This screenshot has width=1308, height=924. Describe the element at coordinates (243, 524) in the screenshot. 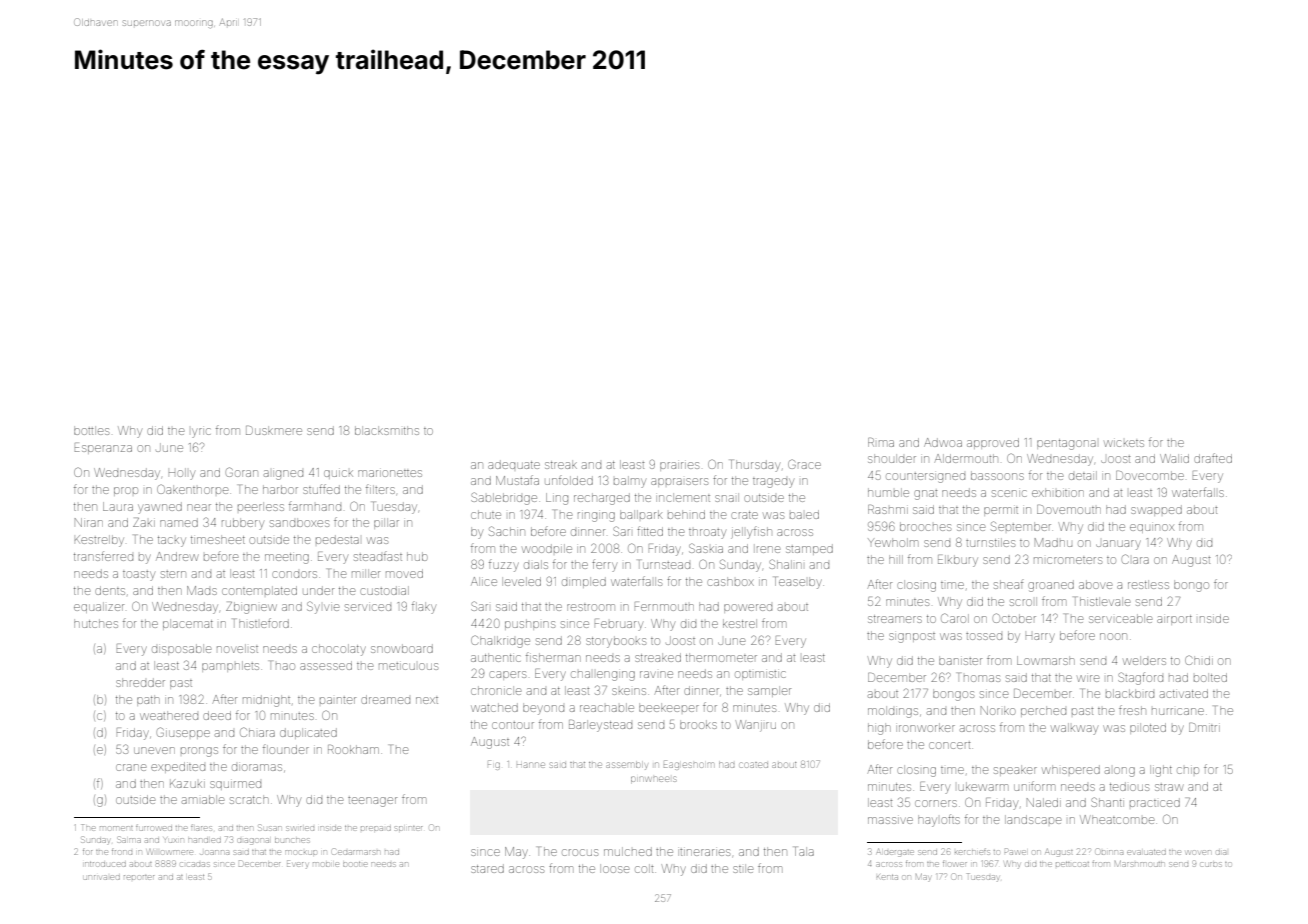

I see `rubbery` at that location.
